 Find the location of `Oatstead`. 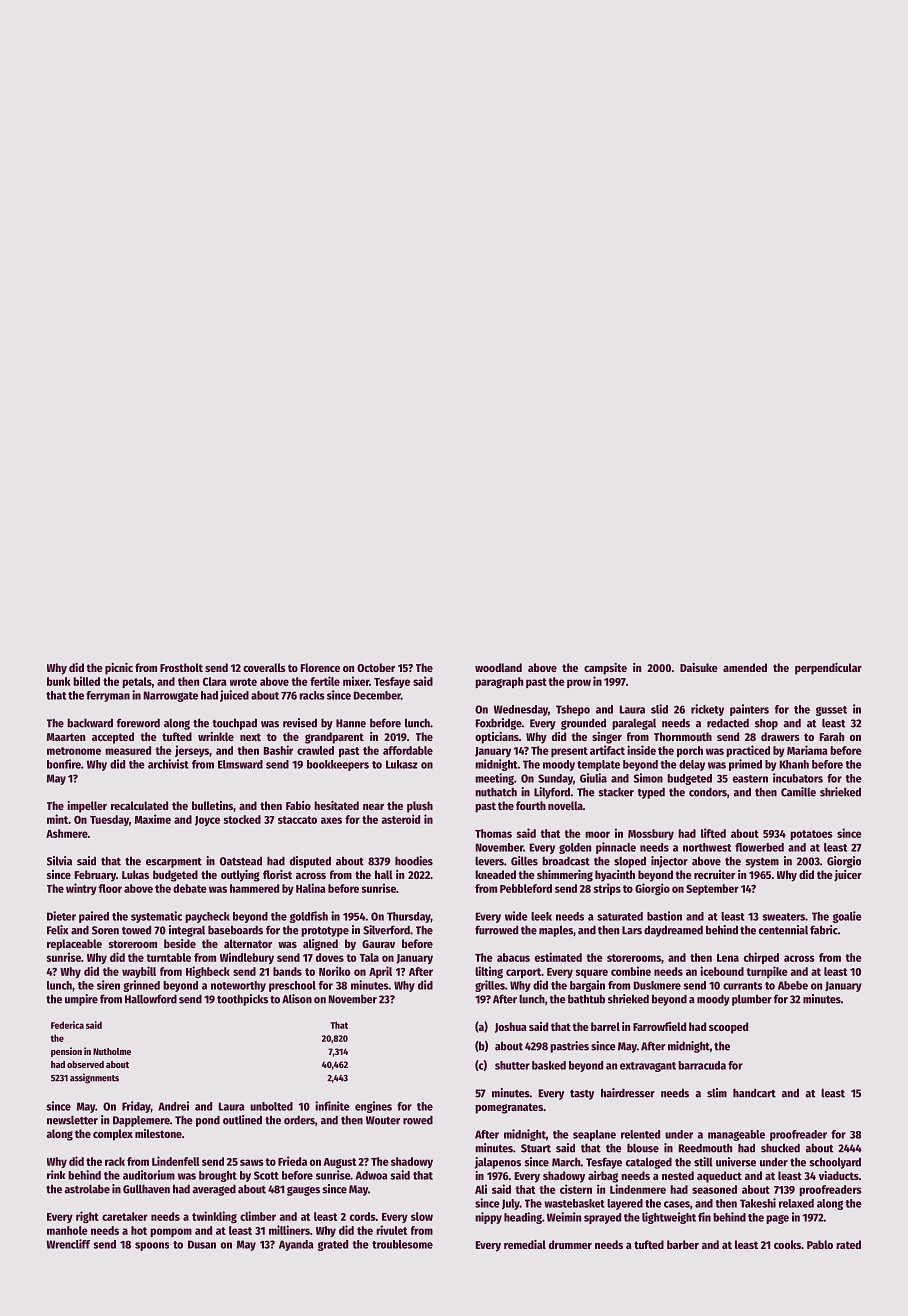

Oatstead is located at coordinates (241, 861).
